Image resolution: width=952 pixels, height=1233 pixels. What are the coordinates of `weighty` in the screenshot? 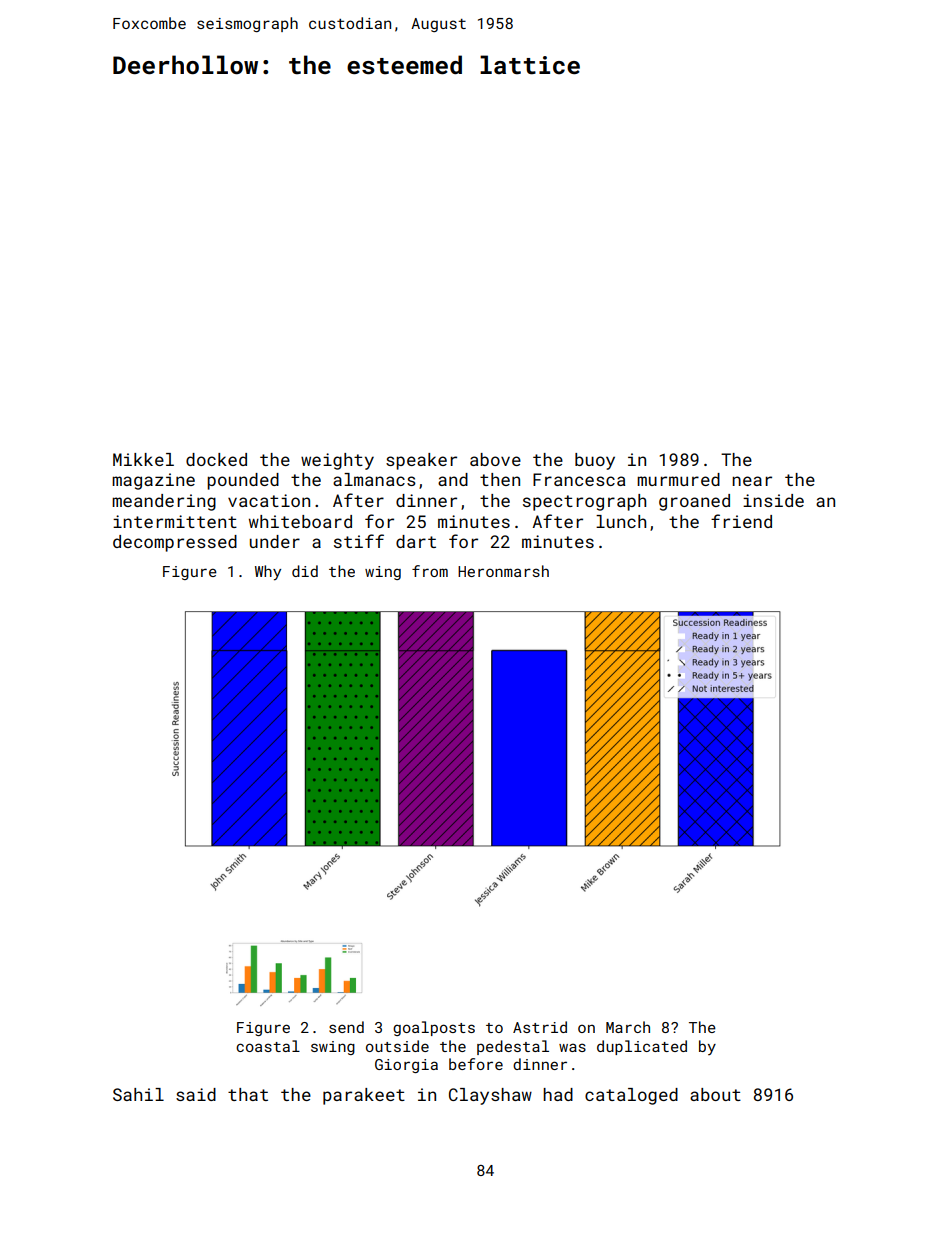 It's located at (337, 461).
